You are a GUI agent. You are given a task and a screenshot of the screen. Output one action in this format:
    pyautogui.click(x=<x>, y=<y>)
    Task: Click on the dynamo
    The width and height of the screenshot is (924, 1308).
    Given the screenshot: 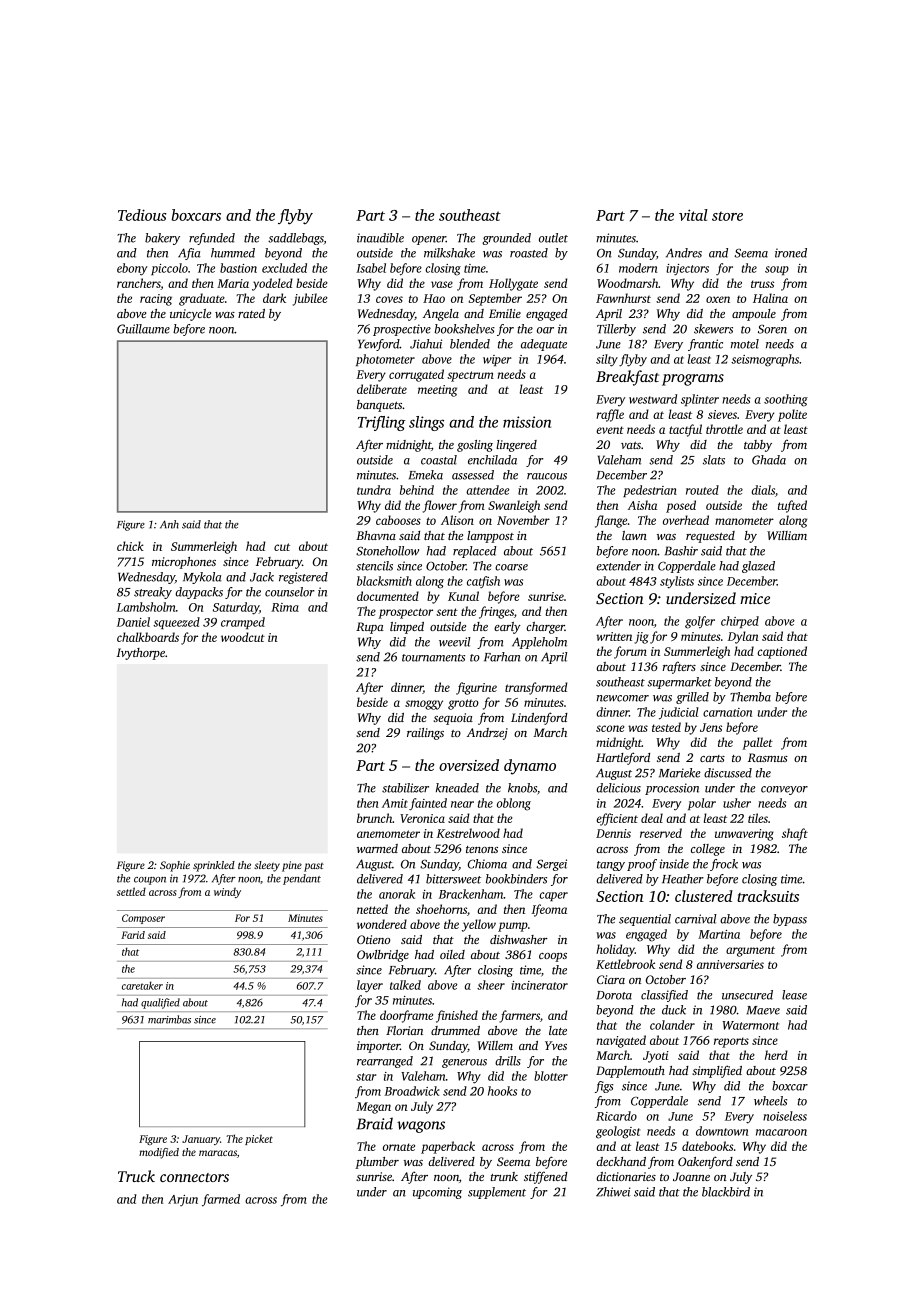 What is the action you would take?
    pyautogui.click(x=530, y=767)
